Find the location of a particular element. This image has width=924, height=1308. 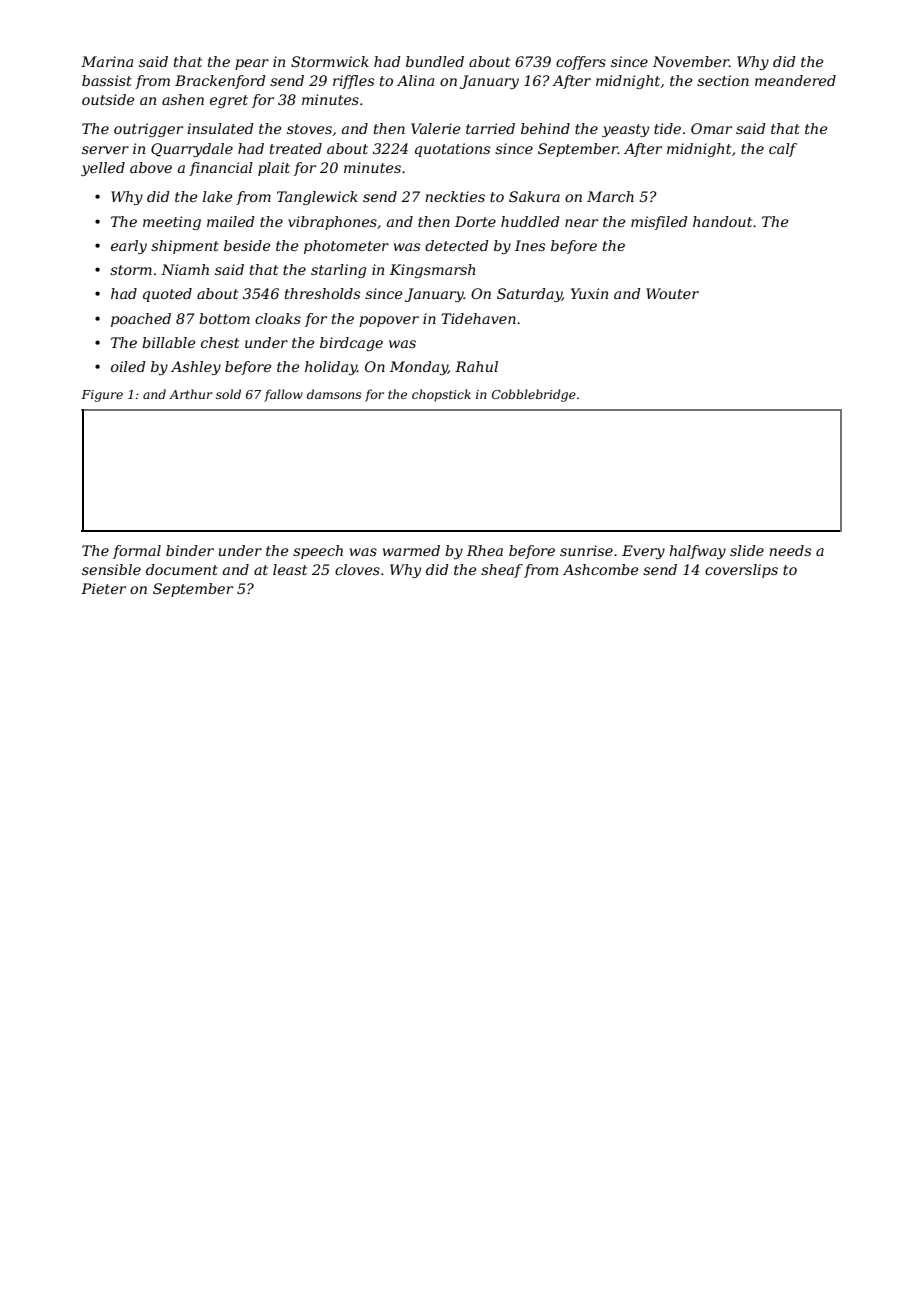

Cobblebridge is located at coordinates (534, 395).
